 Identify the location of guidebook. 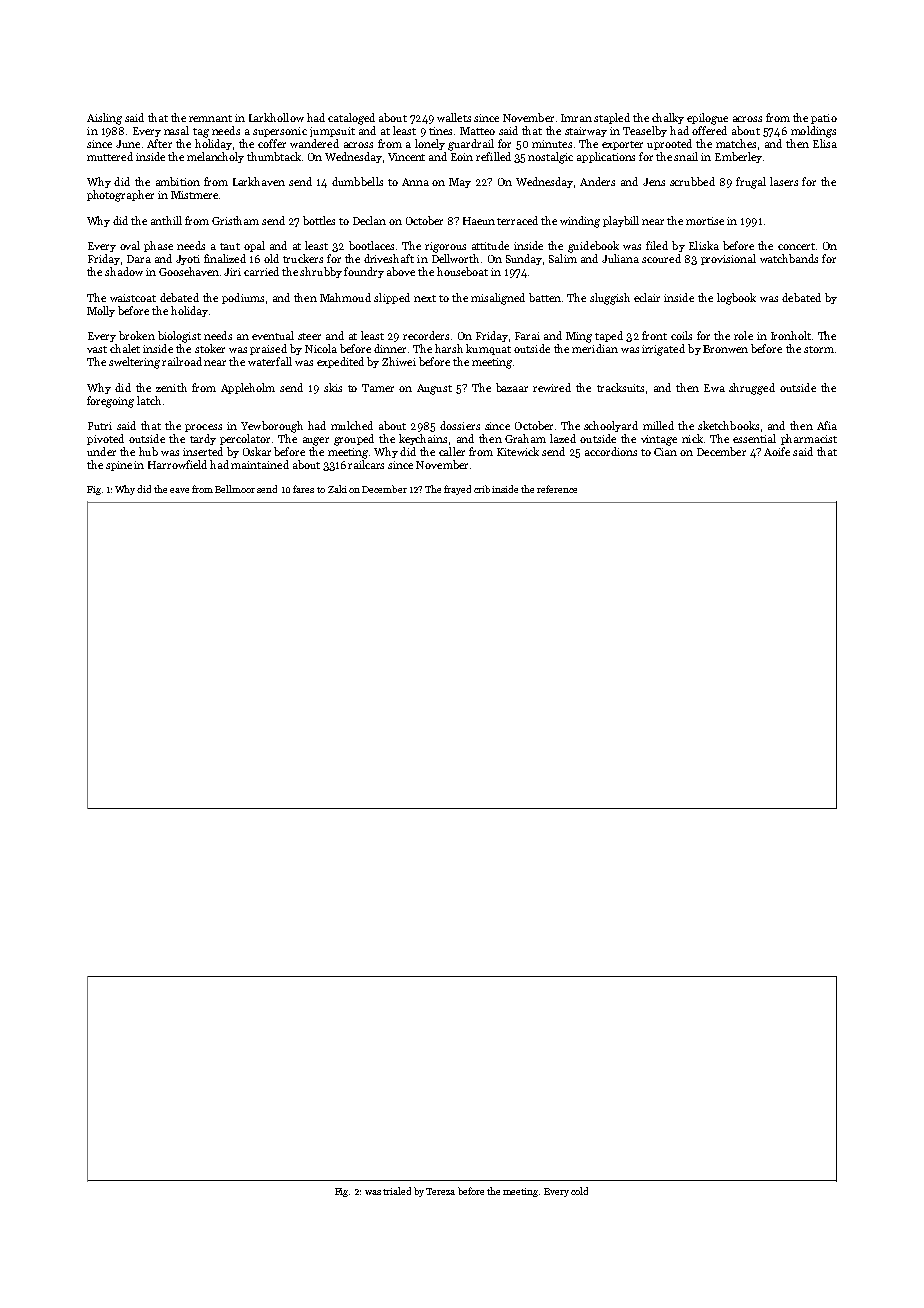
(593, 247).
